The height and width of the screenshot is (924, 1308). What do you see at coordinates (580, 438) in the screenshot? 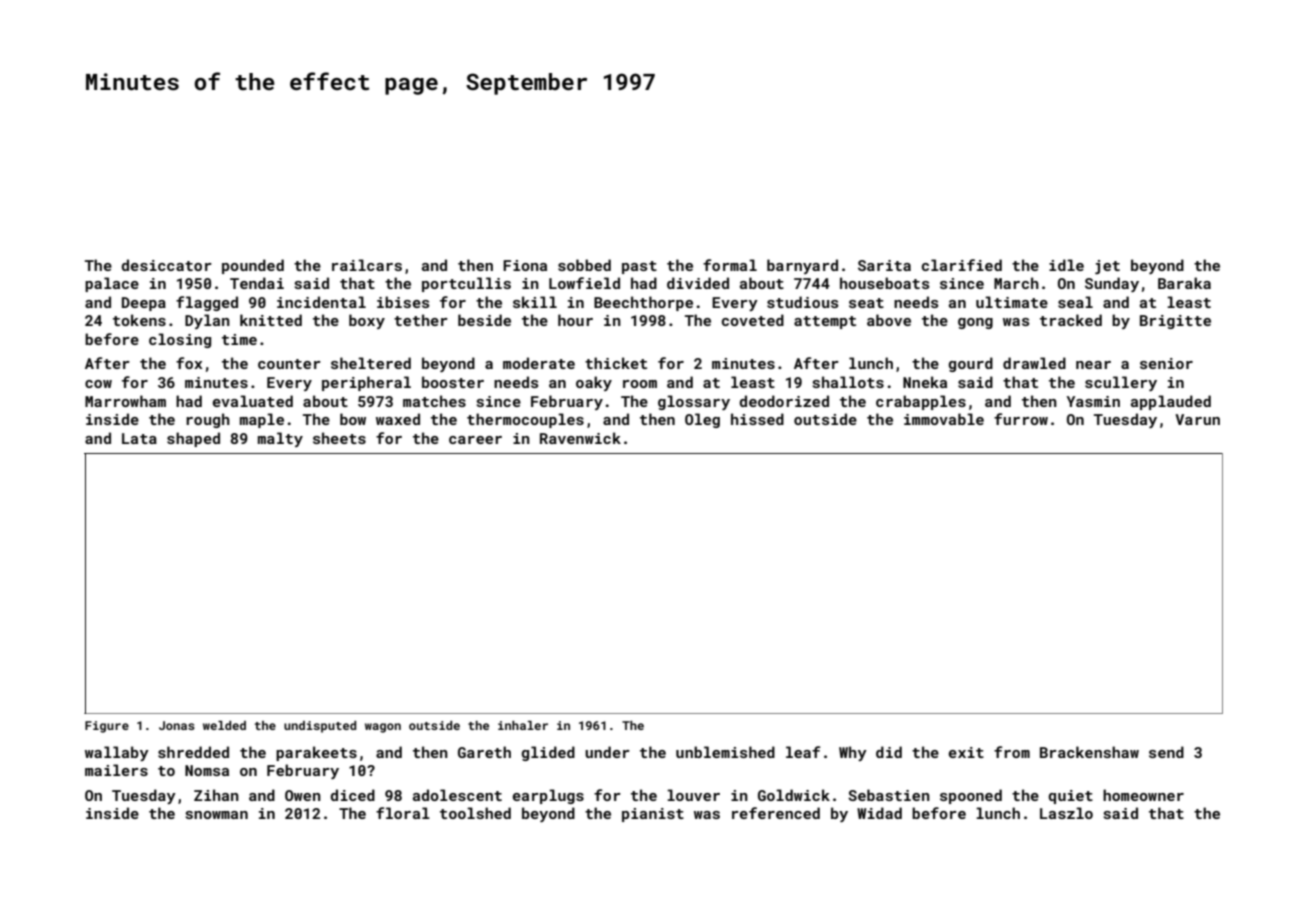
I see `Ravenwick` at bounding box center [580, 438].
